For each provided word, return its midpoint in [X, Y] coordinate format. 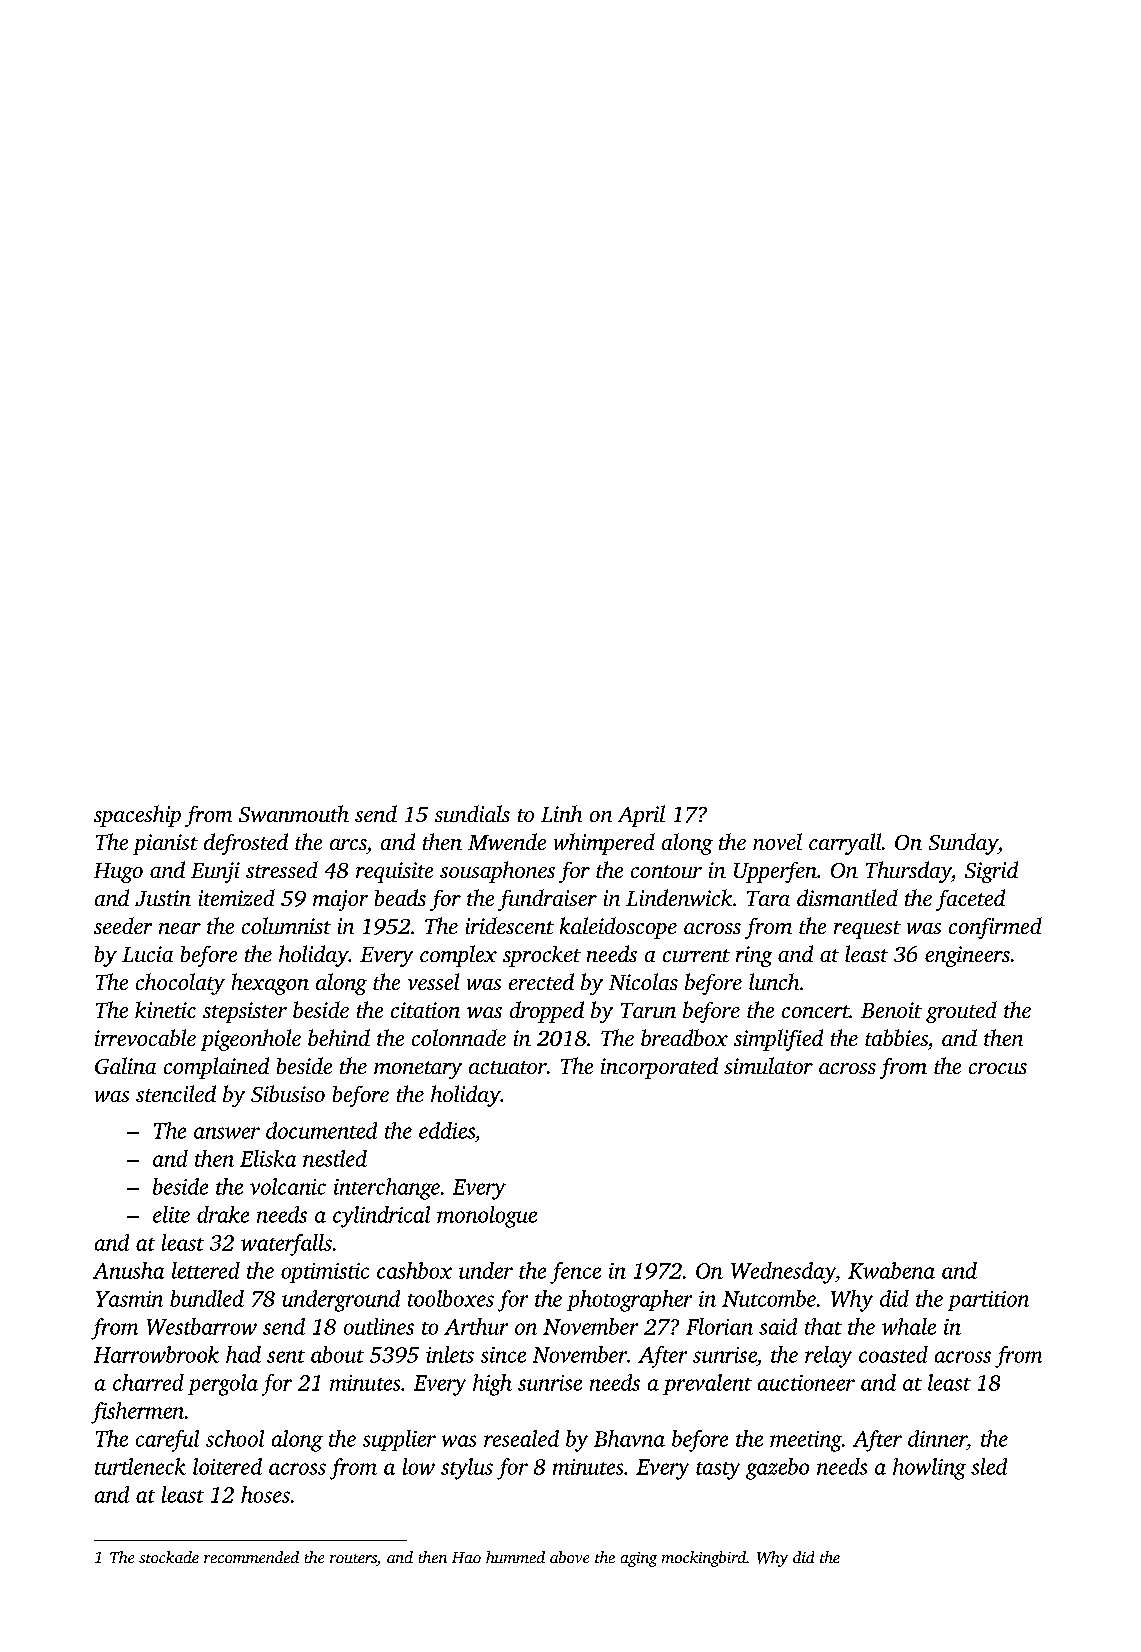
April [641, 816]
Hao [466, 1557]
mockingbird [704, 1559]
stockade [169, 1557]
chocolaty [180, 984]
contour [666, 871]
